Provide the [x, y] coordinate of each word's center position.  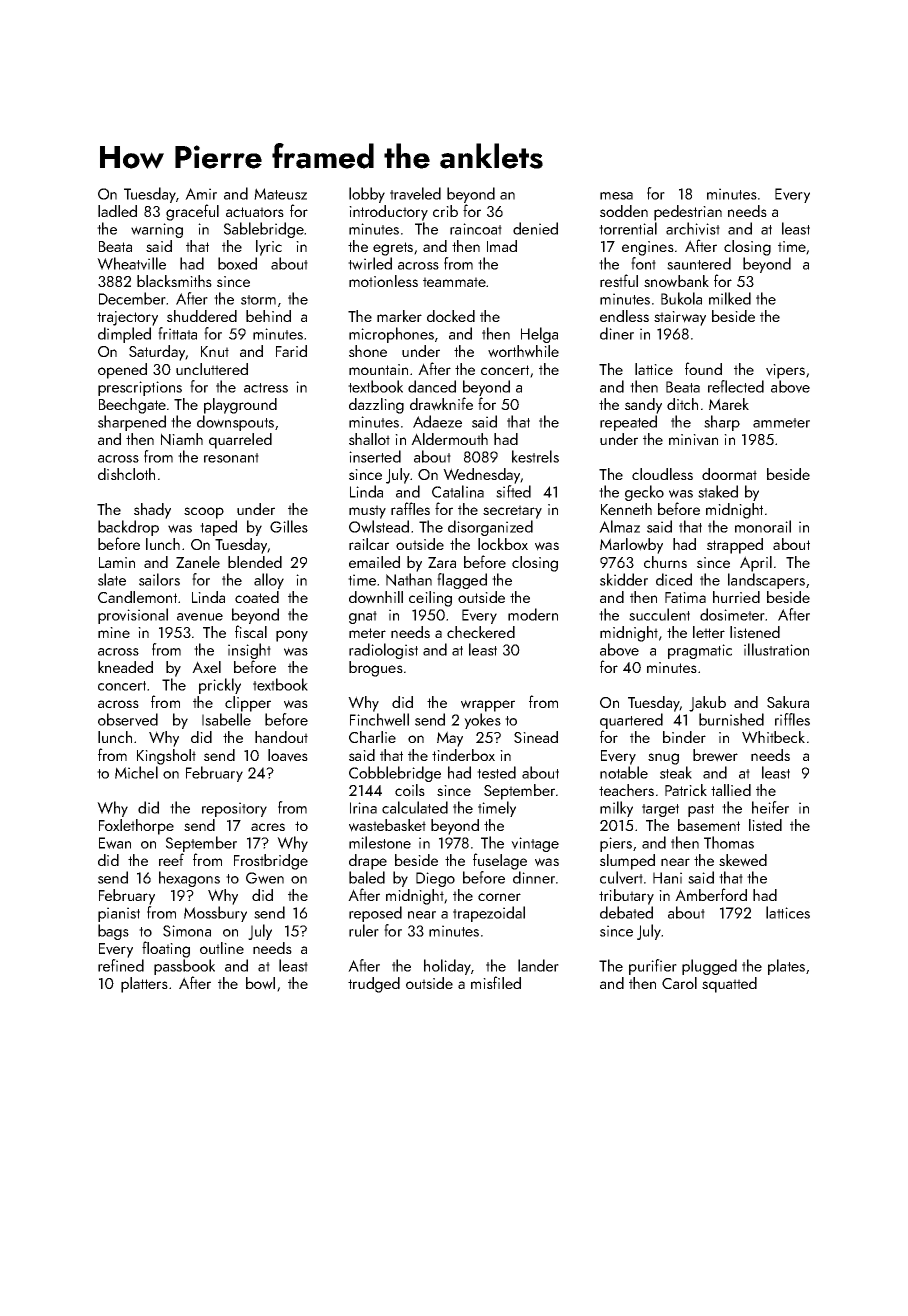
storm [258, 300]
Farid [291, 351]
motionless [383, 281]
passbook [184, 967]
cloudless [662, 474]
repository [234, 809]
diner [617, 333]
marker [399, 316]
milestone [380, 842]
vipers [785, 371]
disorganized [490, 528]
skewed [743, 860]
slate [112, 579]
